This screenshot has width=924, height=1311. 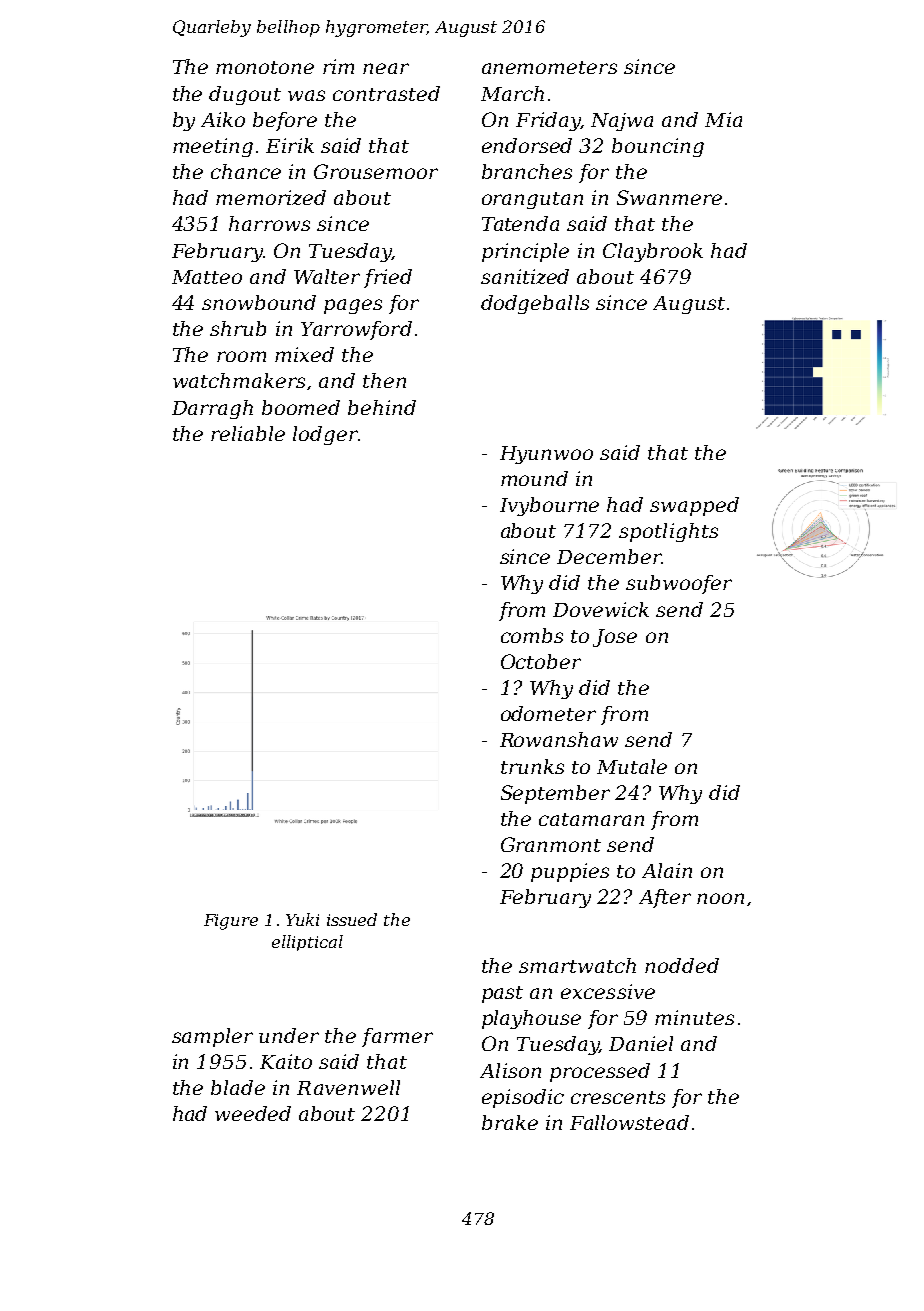 What do you see at coordinates (532, 635) in the screenshot?
I see `combs` at bounding box center [532, 635].
